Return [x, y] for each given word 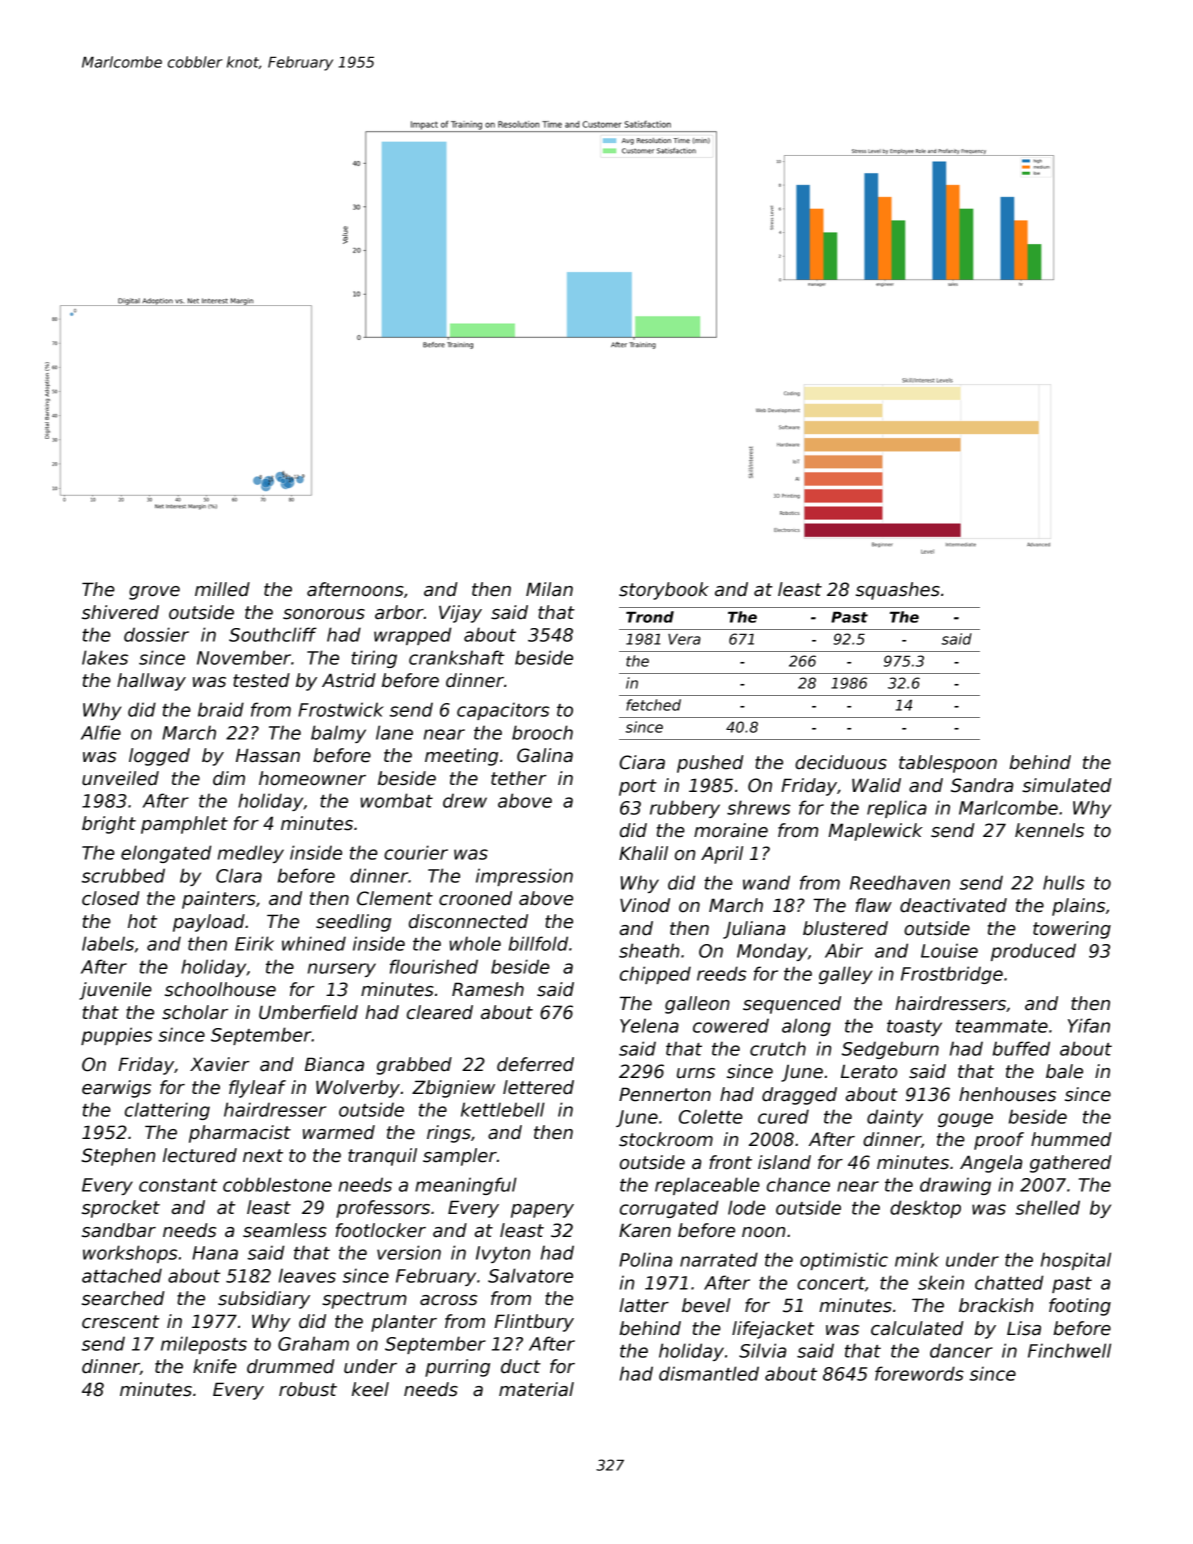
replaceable [707, 1186]
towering [1072, 930]
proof [999, 1141]
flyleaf [257, 1089]
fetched [653, 705]
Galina [545, 755]
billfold [538, 943]
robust [308, 1389]
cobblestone [277, 1184]
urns [696, 1073]
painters [219, 900]
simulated [1066, 785]
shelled [1048, 1207]
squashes [898, 591]
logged [159, 757]
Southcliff [273, 634]
